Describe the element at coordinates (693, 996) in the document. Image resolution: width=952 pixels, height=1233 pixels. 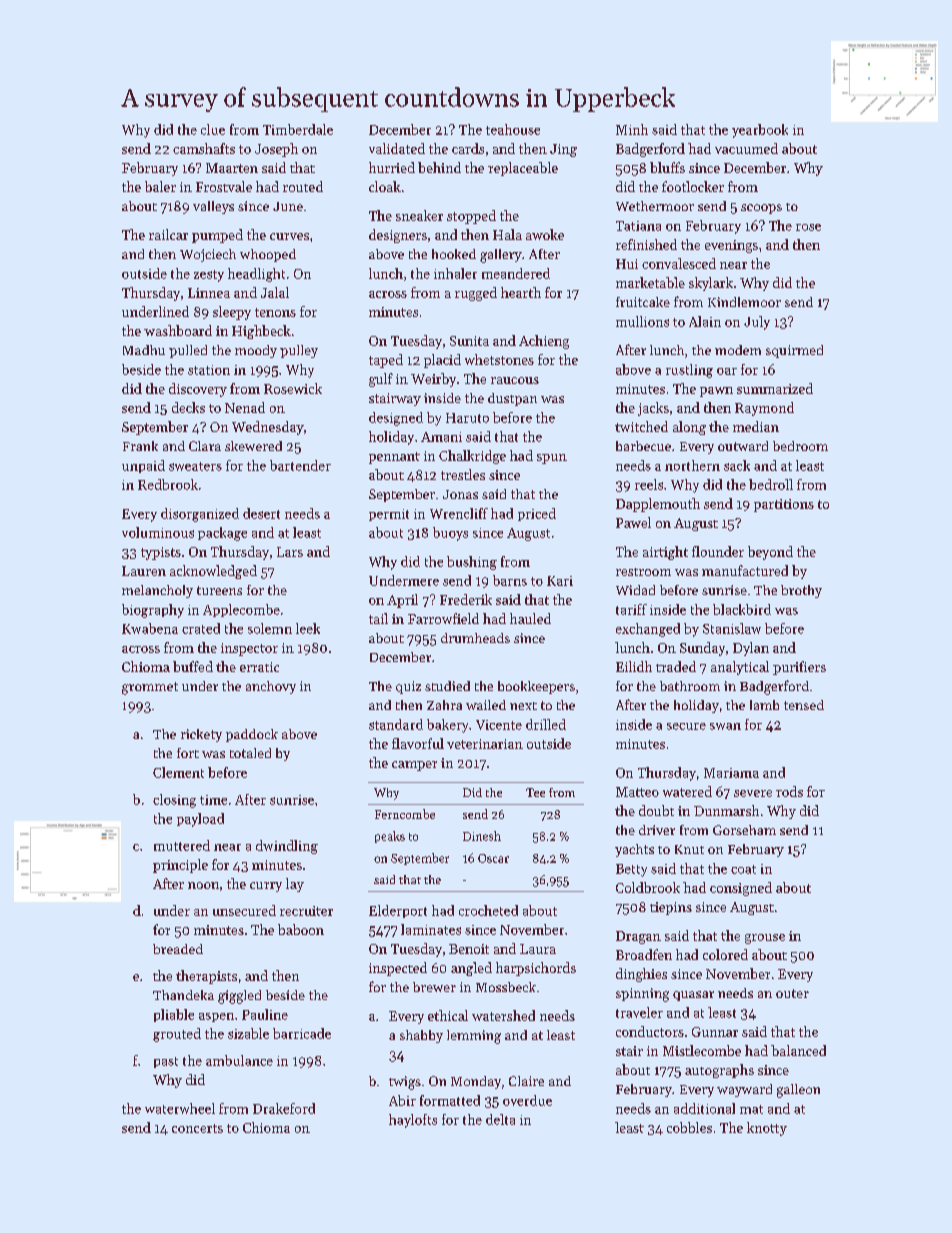
I see `quasar` at that location.
